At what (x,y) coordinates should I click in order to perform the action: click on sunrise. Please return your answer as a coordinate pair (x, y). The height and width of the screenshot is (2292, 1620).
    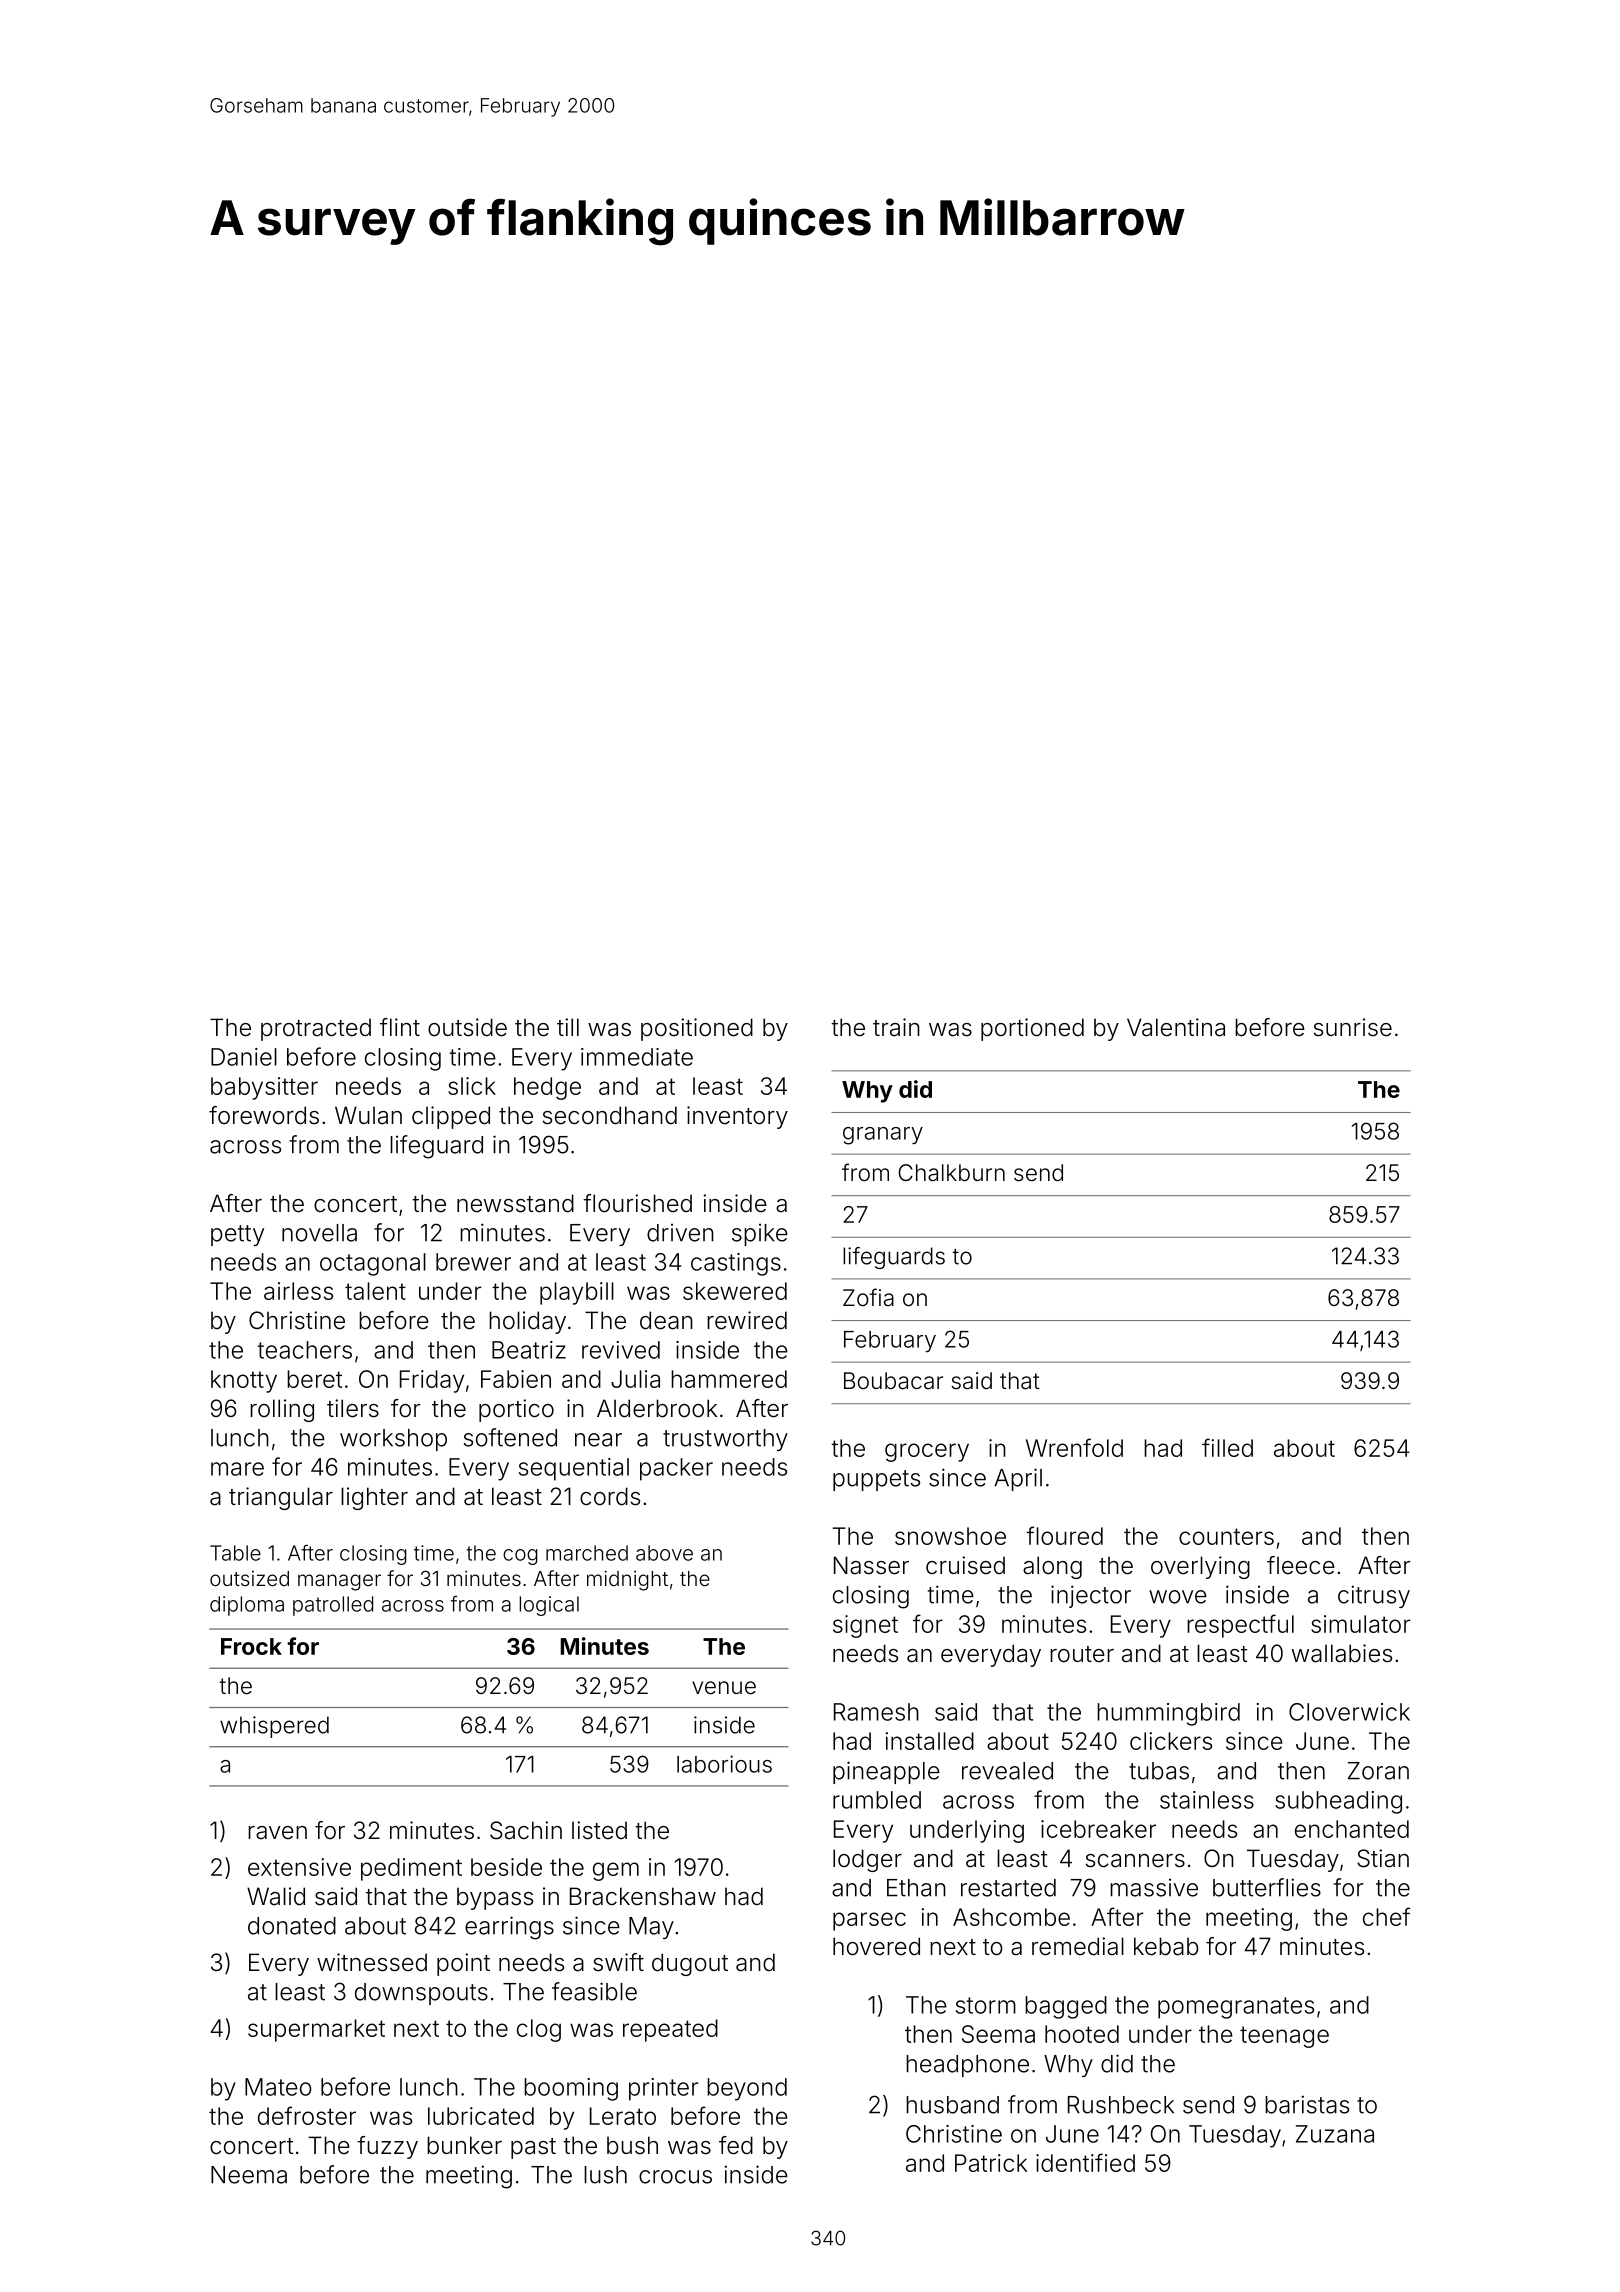
    Looking at the image, I should click on (1353, 1027).
